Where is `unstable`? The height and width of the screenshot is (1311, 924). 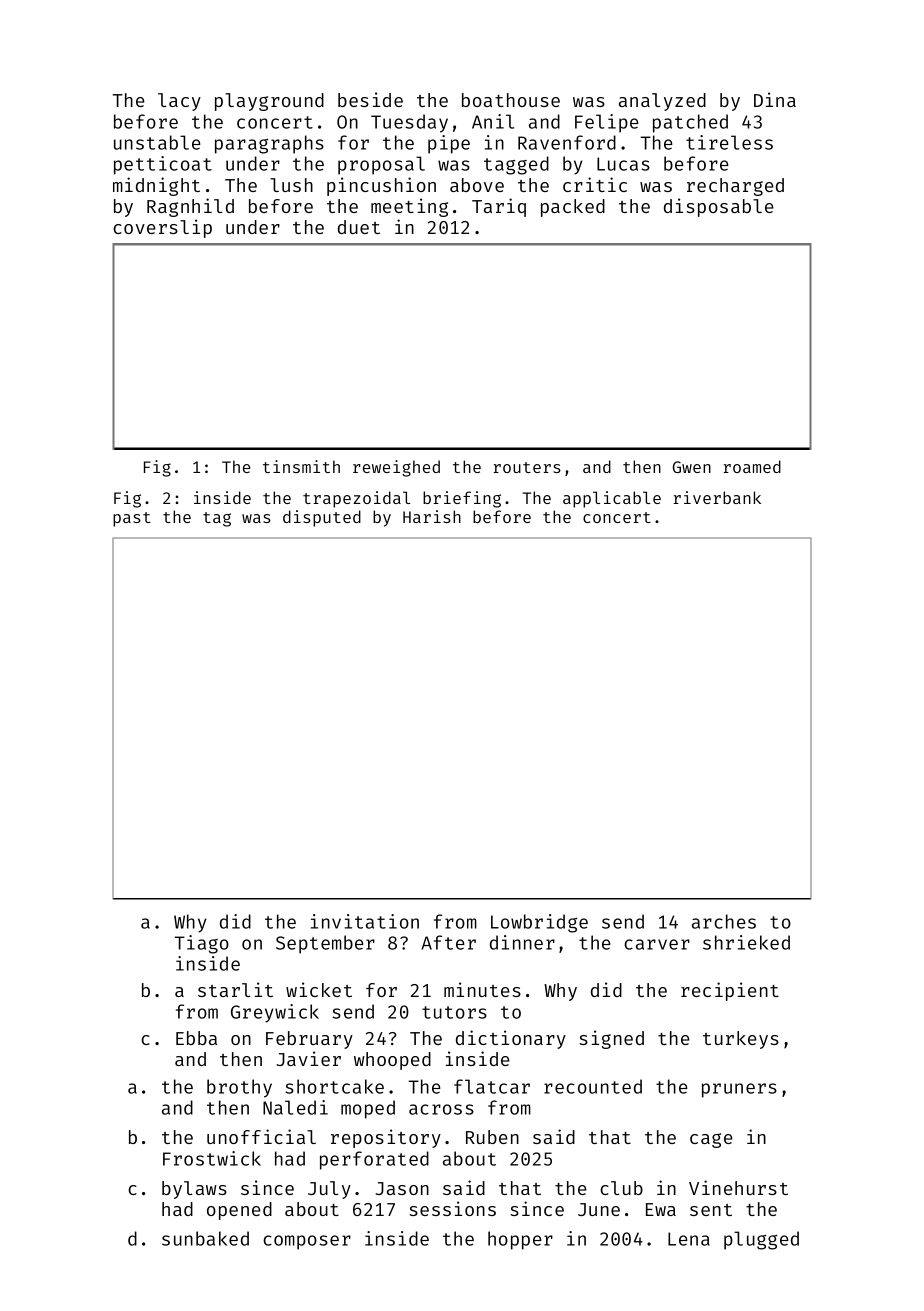
unstable is located at coordinates (157, 142).
